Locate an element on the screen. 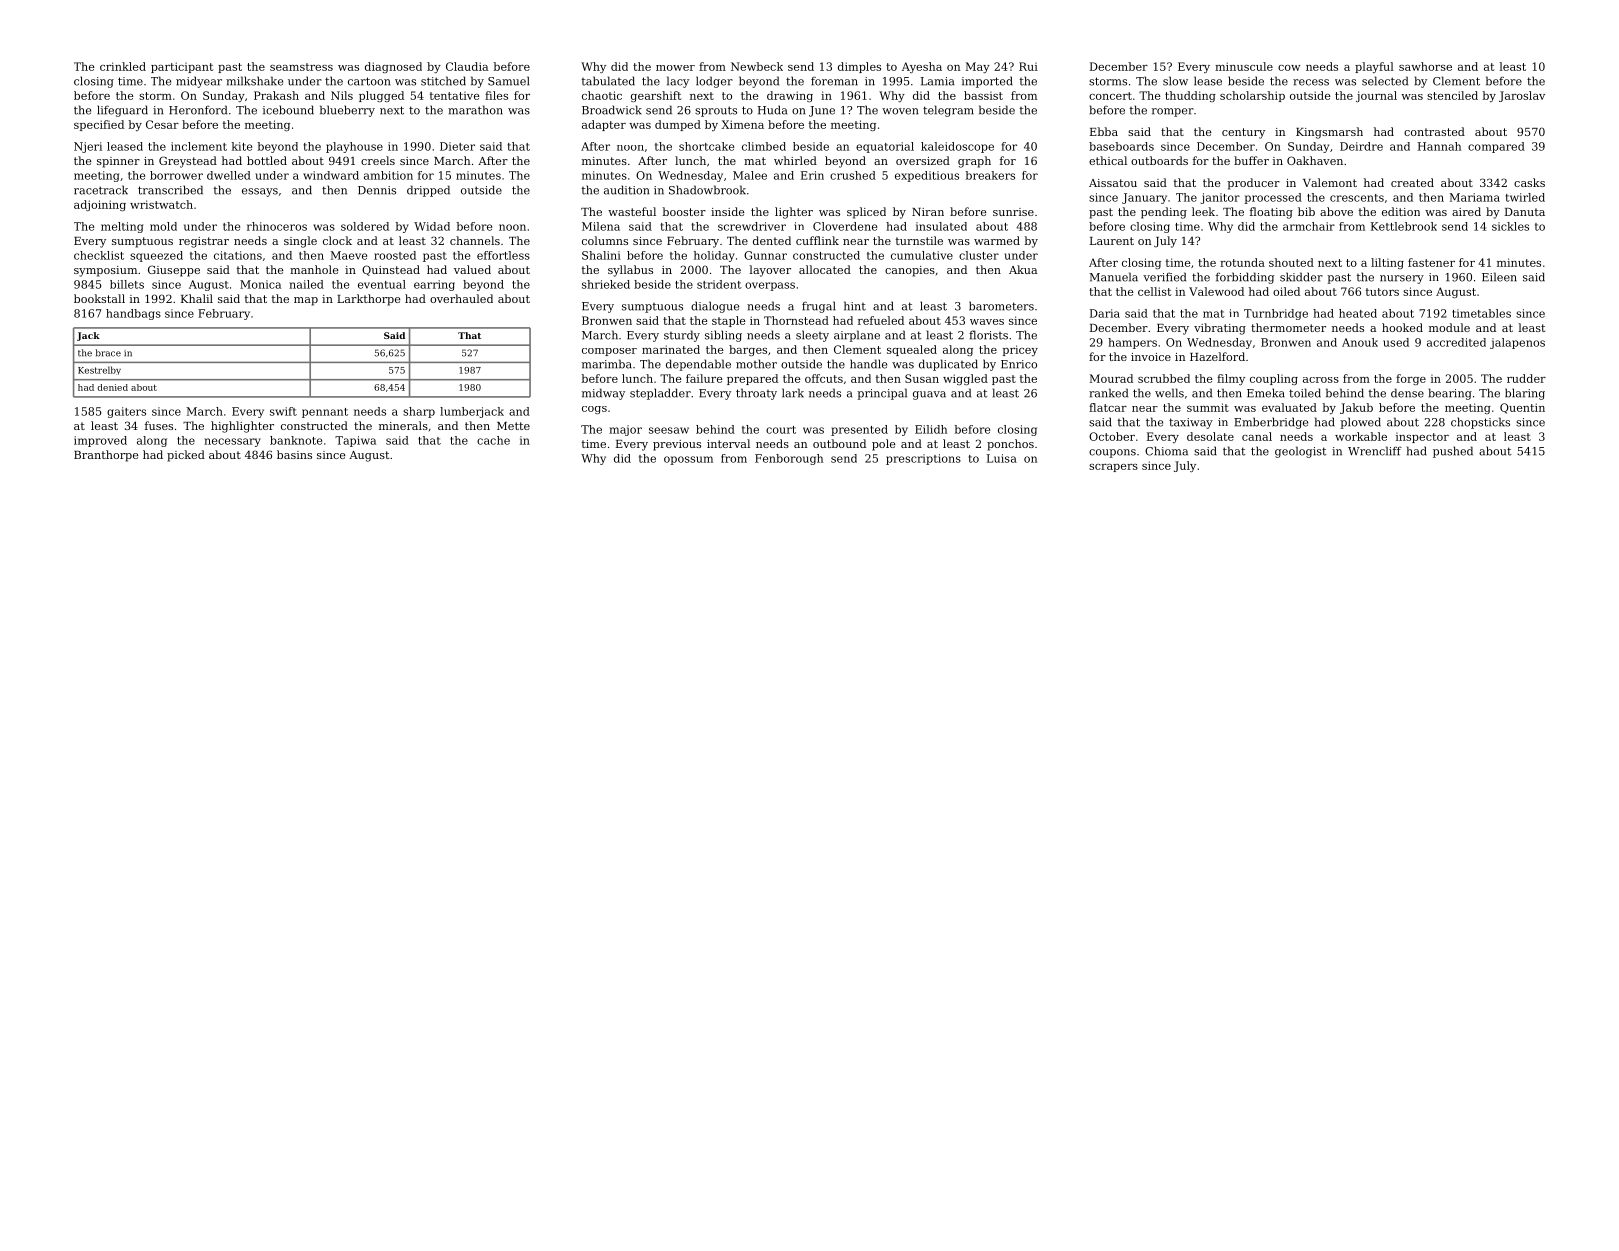  handle is located at coordinates (868, 364).
